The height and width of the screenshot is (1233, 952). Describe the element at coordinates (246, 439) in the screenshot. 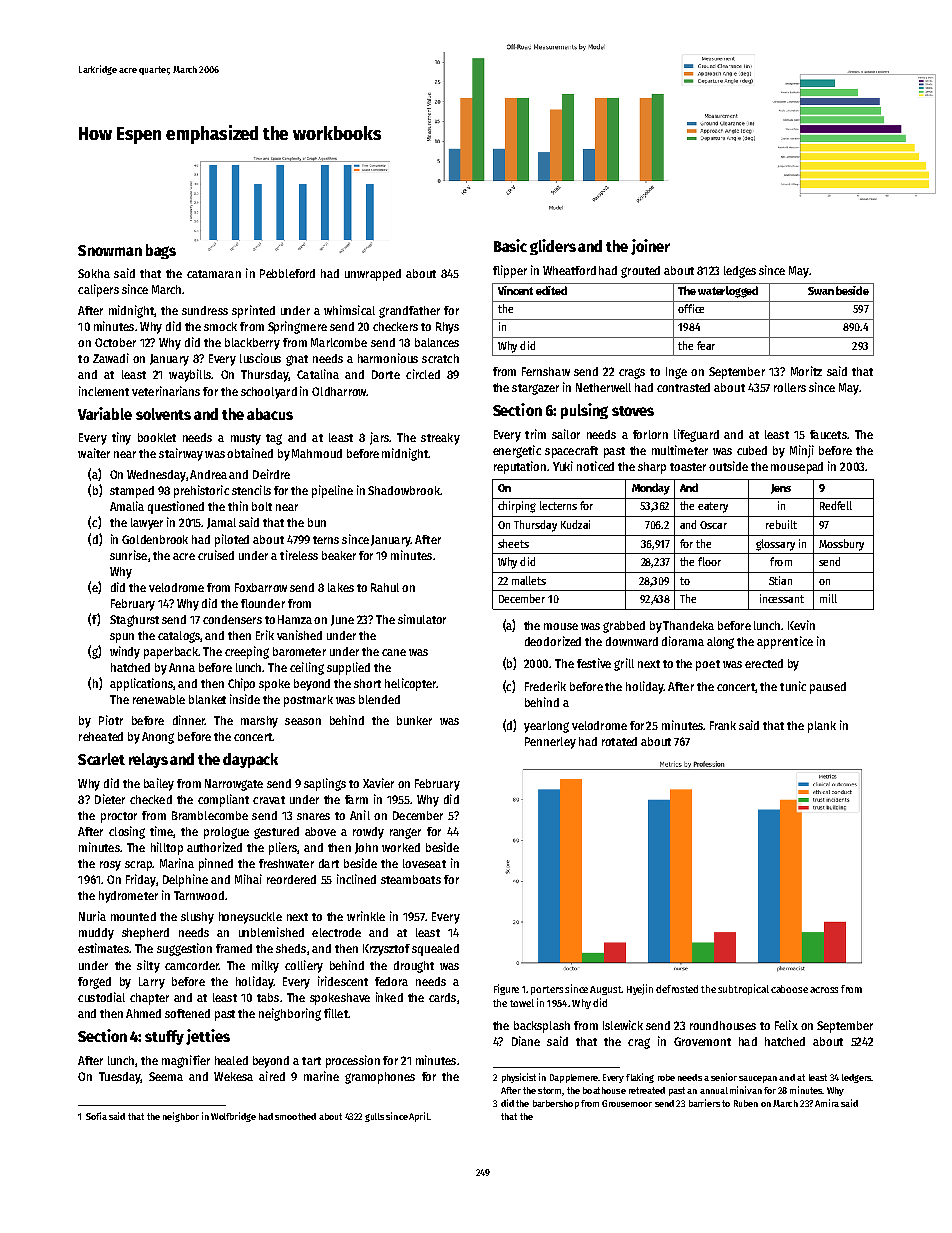

I see `musty` at that location.
